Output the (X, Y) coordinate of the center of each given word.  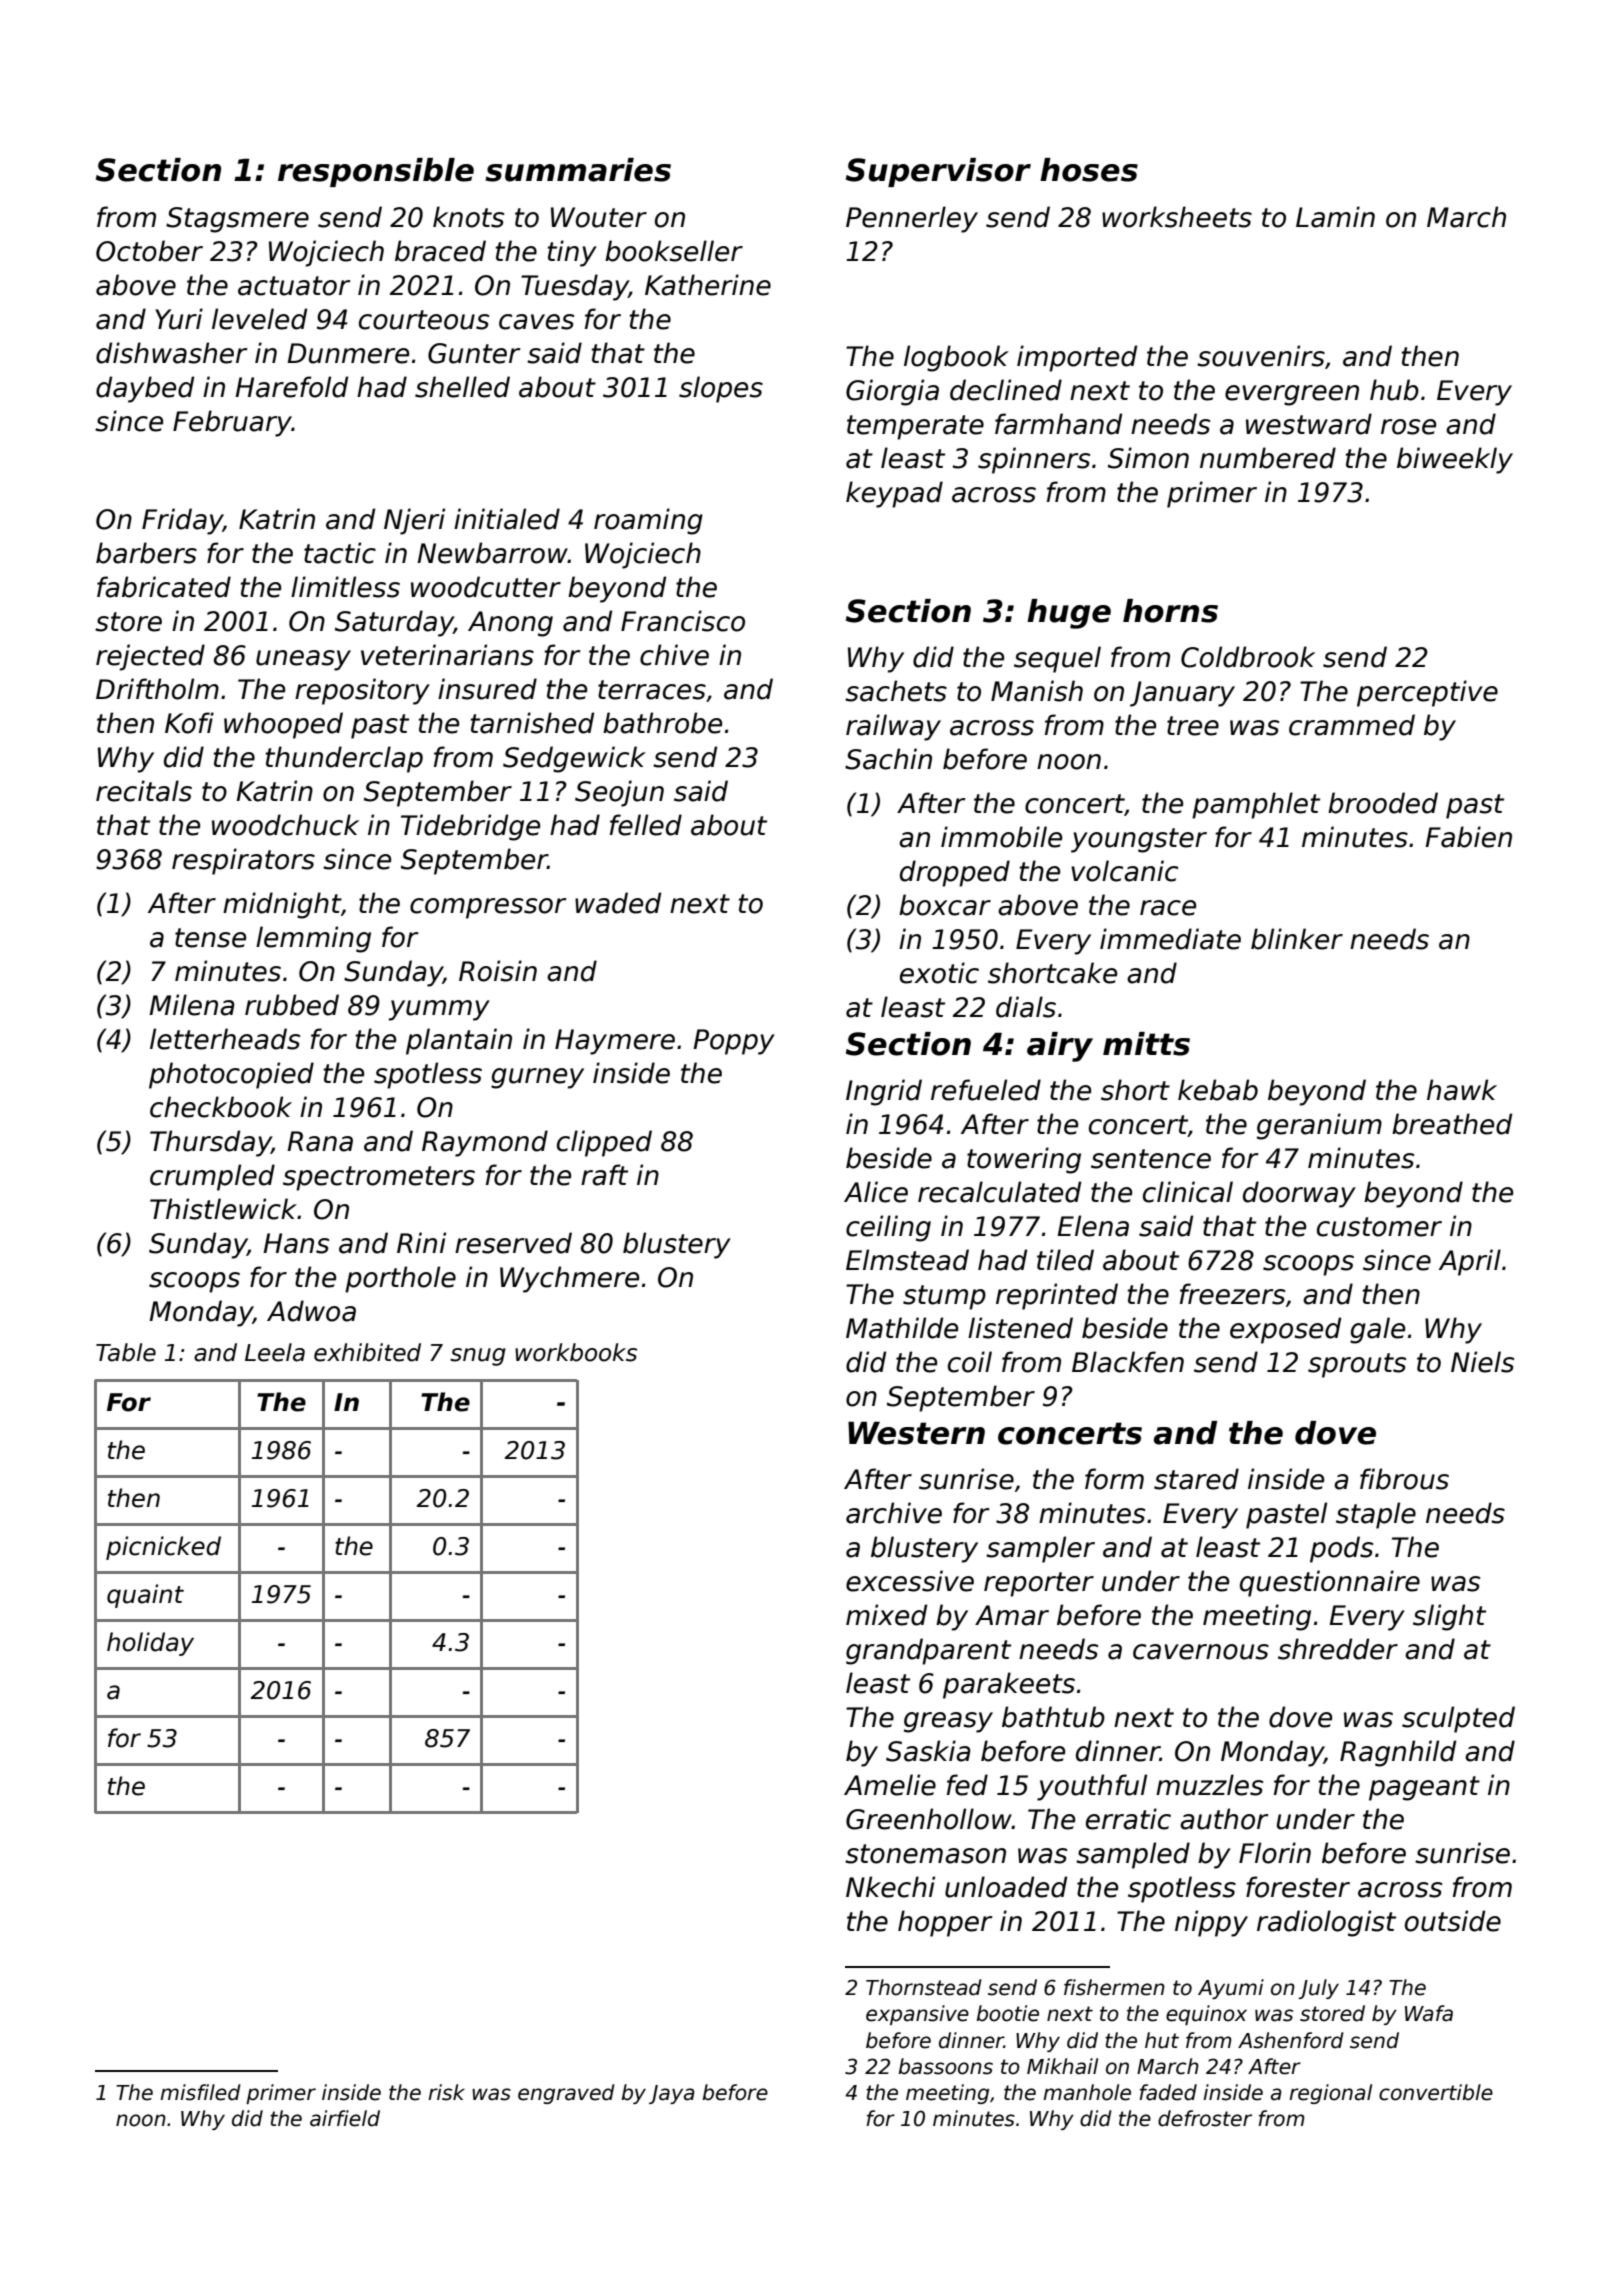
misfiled (200, 2092)
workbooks (576, 1352)
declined (1006, 390)
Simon (1148, 458)
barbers (146, 553)
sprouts (1357, 1365)
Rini (421, 1242)
